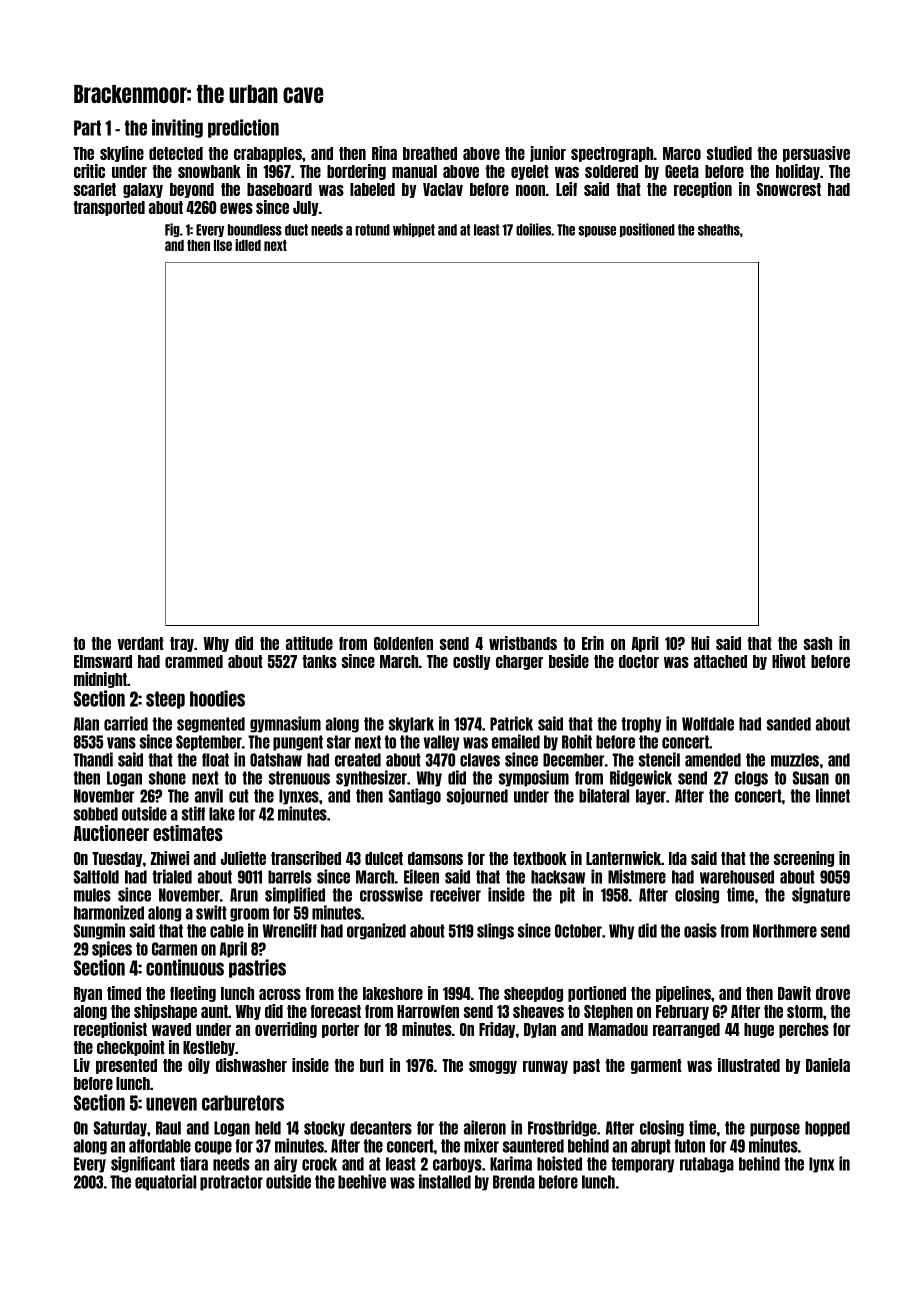  Describe the element at coordinates (428, 1011) in the page. I see `Harrowfen` at that location.
